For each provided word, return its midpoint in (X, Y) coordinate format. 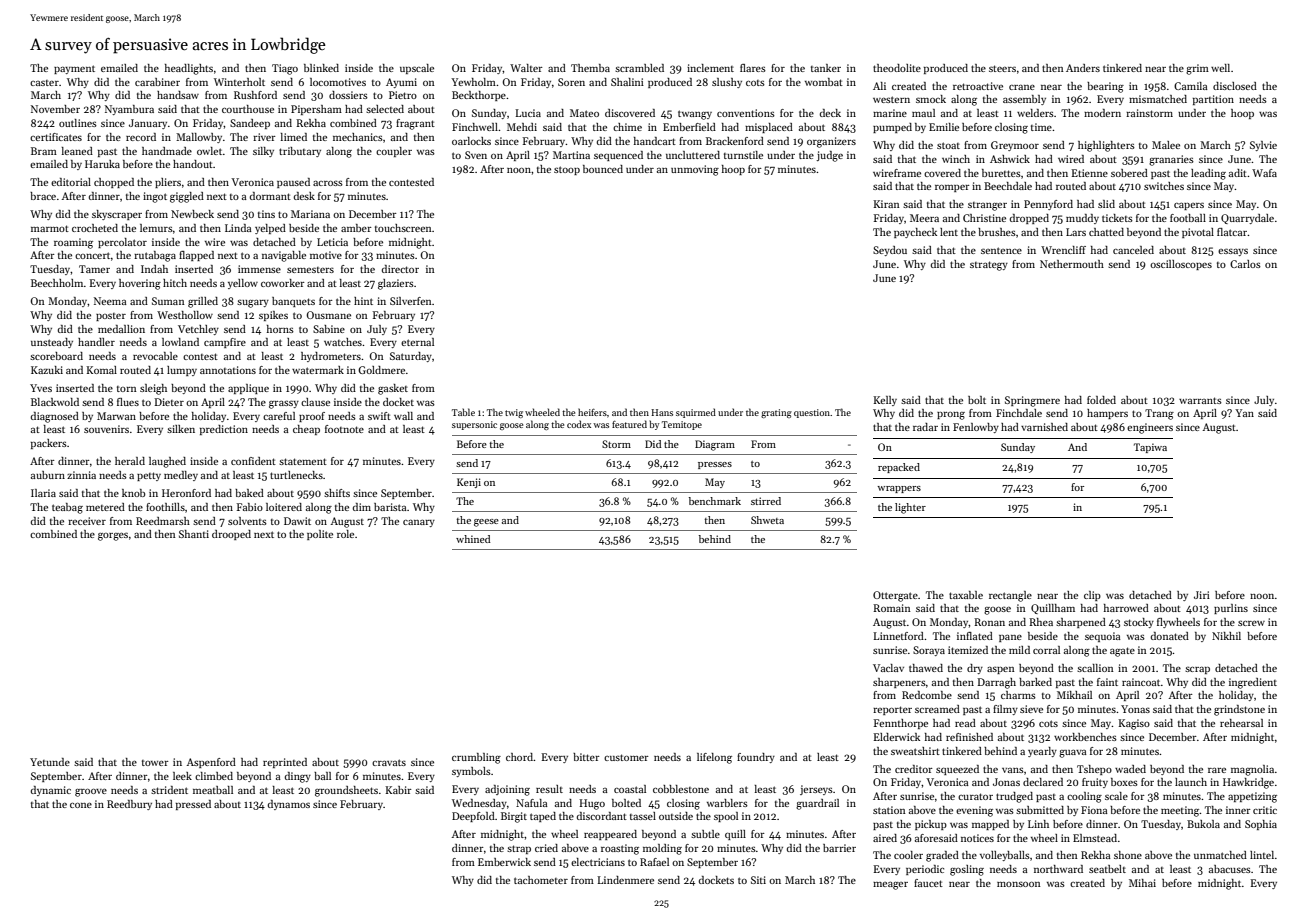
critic (1265, 810)
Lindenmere (625, 880)
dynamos (289, 805)
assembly (1024, 100)
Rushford (255, 95)
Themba (590, 68)
